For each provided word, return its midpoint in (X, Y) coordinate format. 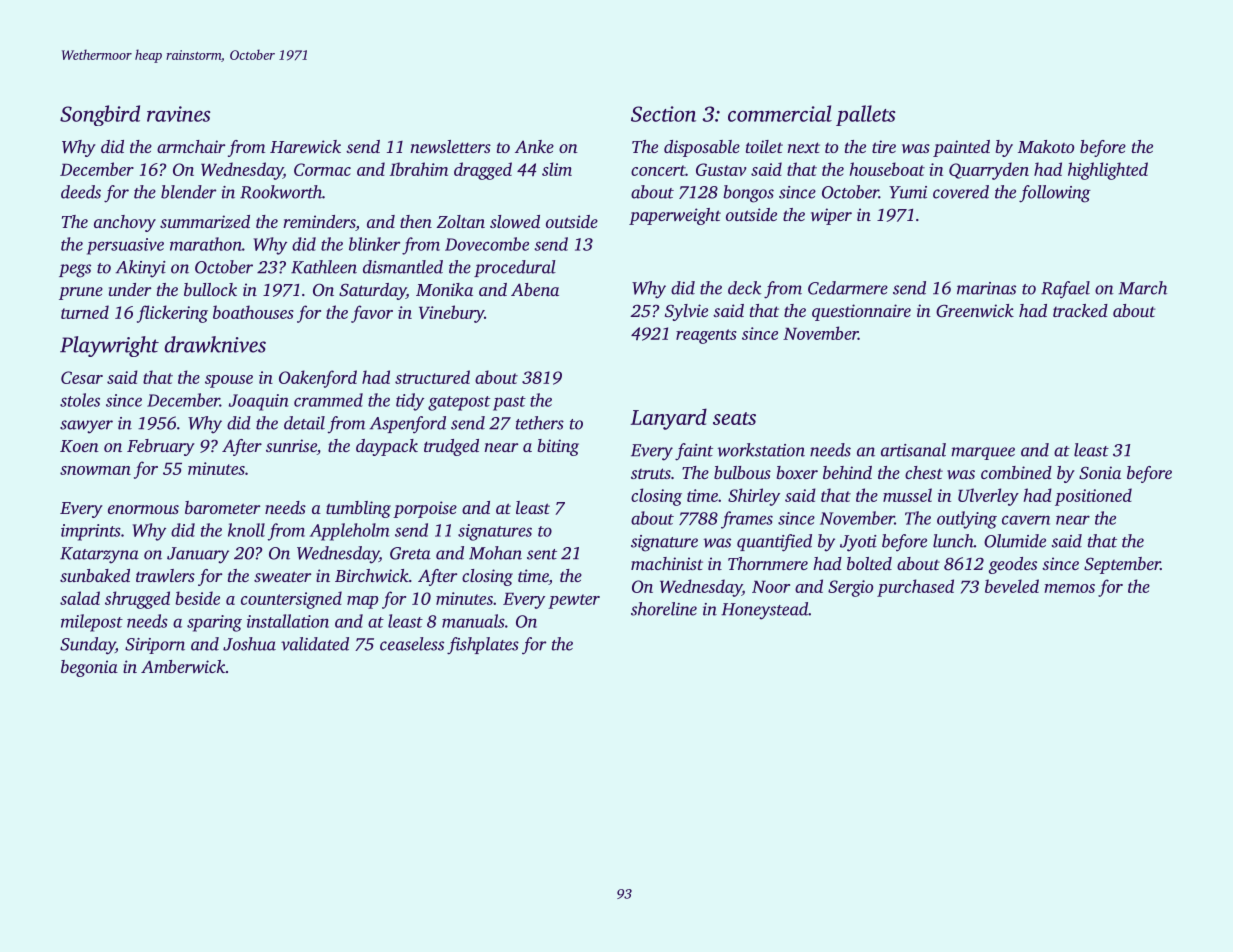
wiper (831, 216)
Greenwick (975, 311)
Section (663, 114)
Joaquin (259, 402)
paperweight (675, 216)
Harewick (305, 146)
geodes (1012, 565)
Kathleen (324, 267)
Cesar (82, 377)
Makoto (1046, 146)
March (1142, 288)
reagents (706, 336)
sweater (282, 576)
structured (432, 377)
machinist (667, 563)
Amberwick (183, 666)
